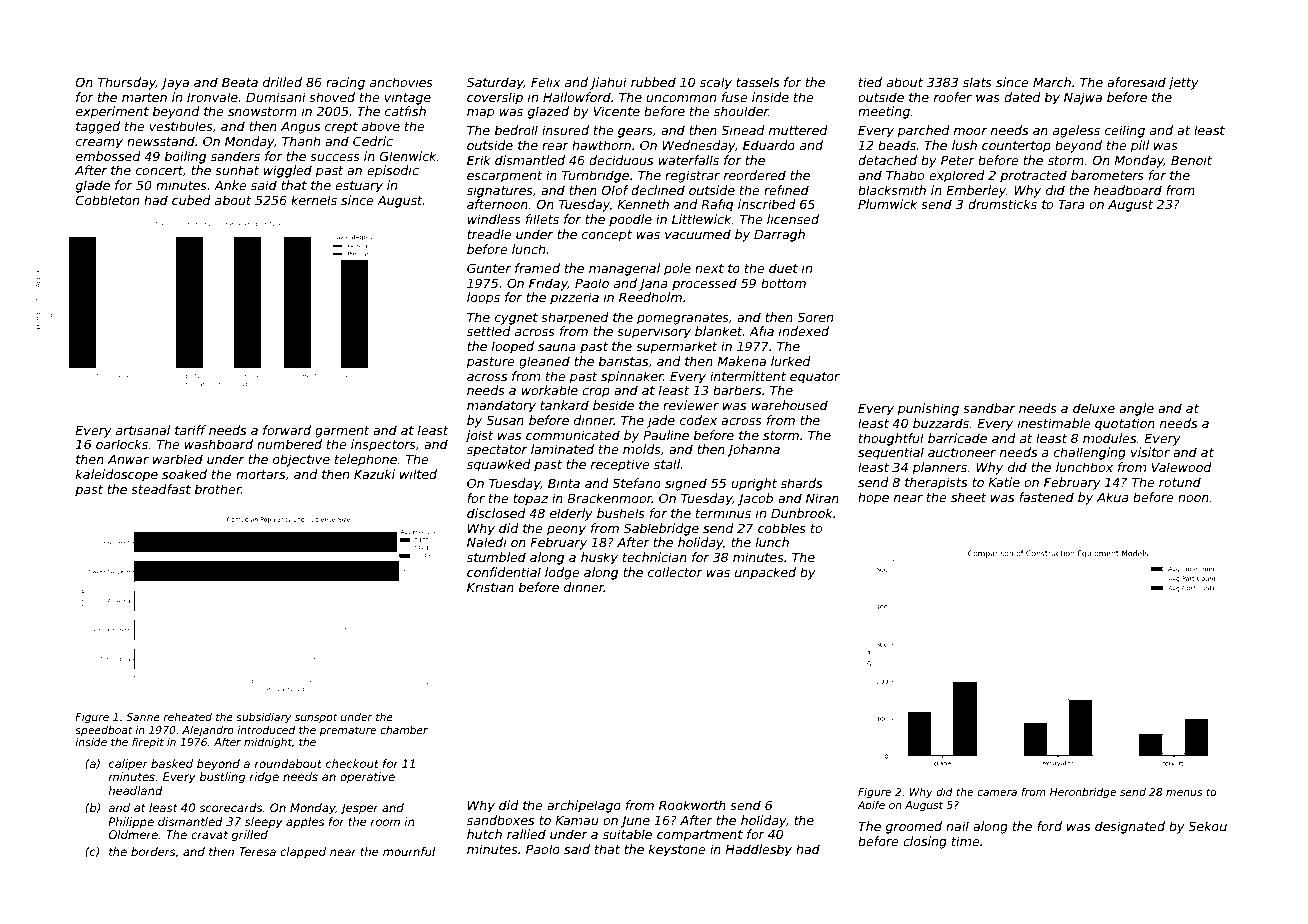  What do you see at coordinates (1002, 204) in the image?
I see `drumsticks` at bounding box center [1002, 204].
